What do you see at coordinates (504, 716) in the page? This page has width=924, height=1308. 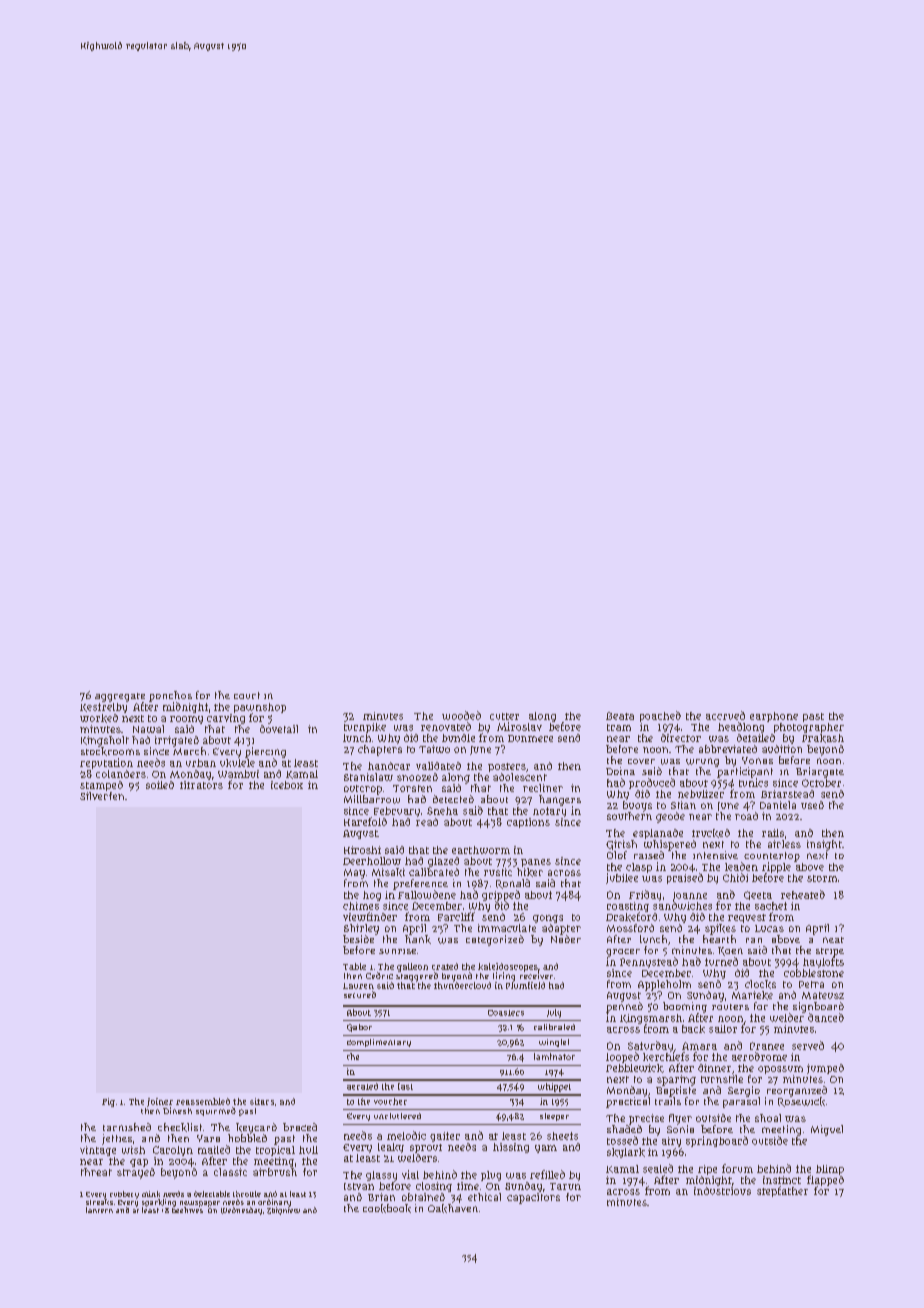 I see `cutter` at bounding box center [504, 716].
